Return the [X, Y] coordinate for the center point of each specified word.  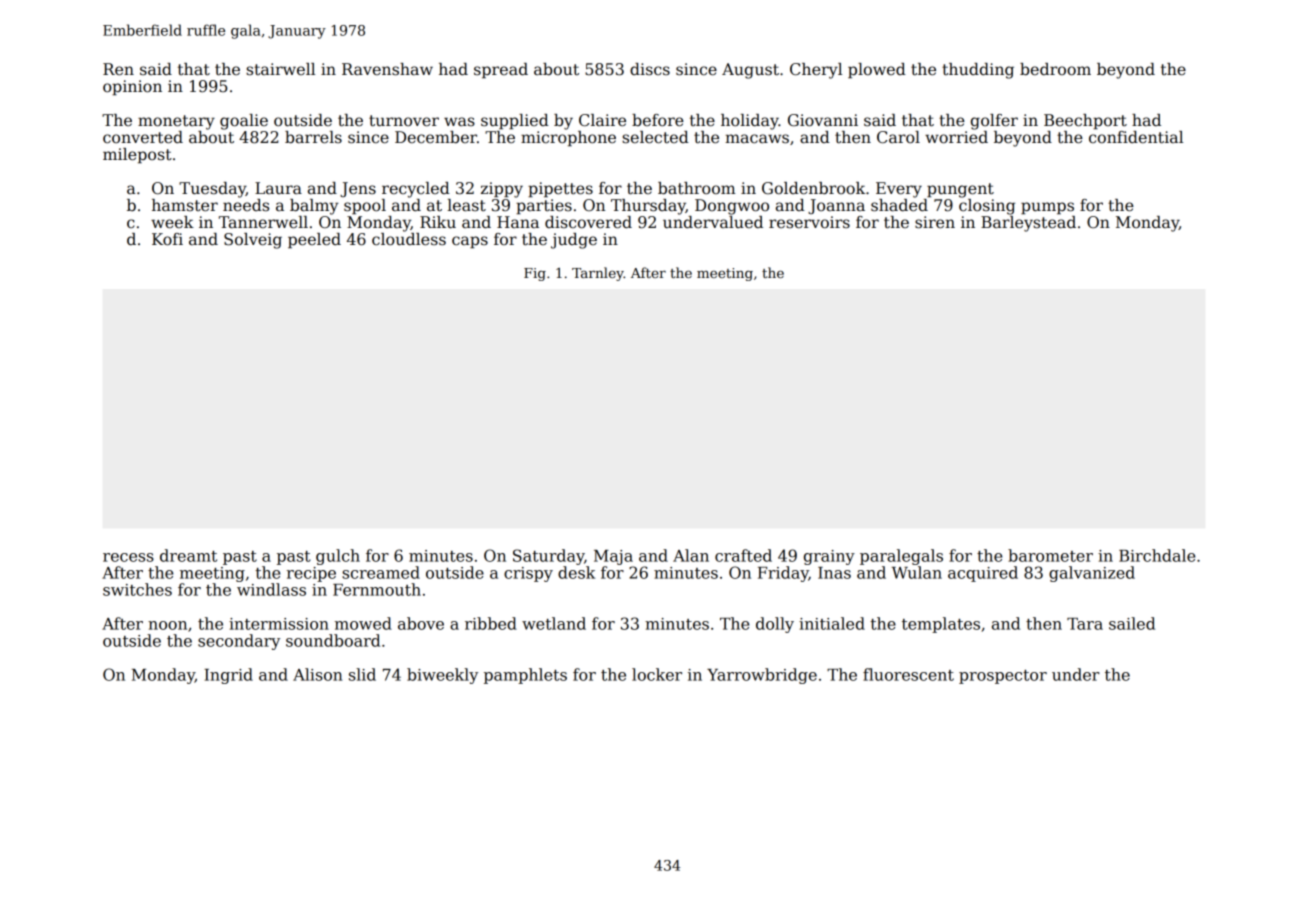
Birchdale [1157, 555]
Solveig [253, 241]
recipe [311, 574]
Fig [535, 274]
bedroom [1055, 69]
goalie [244, 122]
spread [501, 71]
